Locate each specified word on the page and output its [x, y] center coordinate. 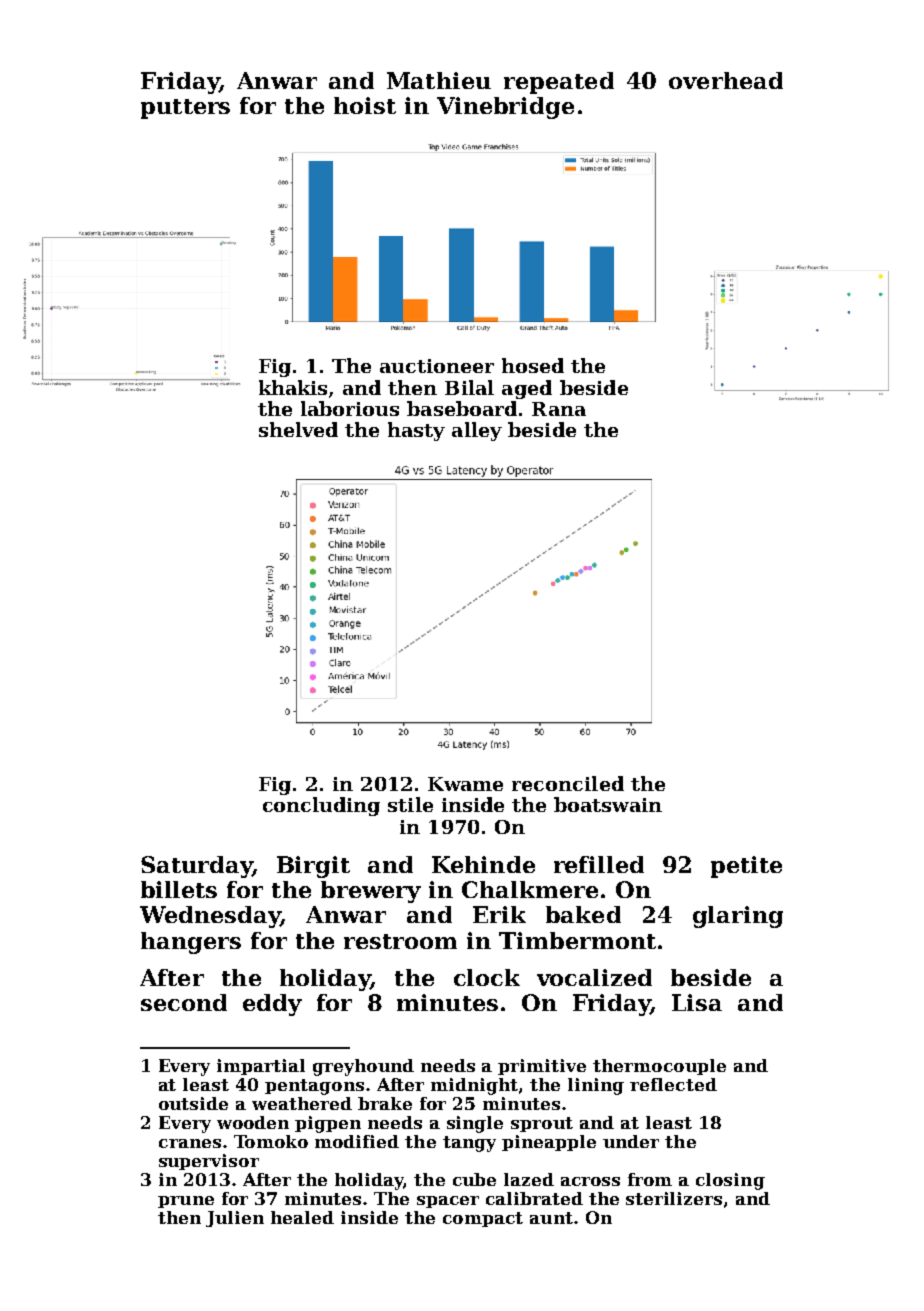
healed [302, 1217]
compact [483, 1219]
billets [179, 889]
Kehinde [483, 864]
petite [746, 867]
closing [730, 1181]
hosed [533, 365]
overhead [726, 80]
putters [185, 109]
